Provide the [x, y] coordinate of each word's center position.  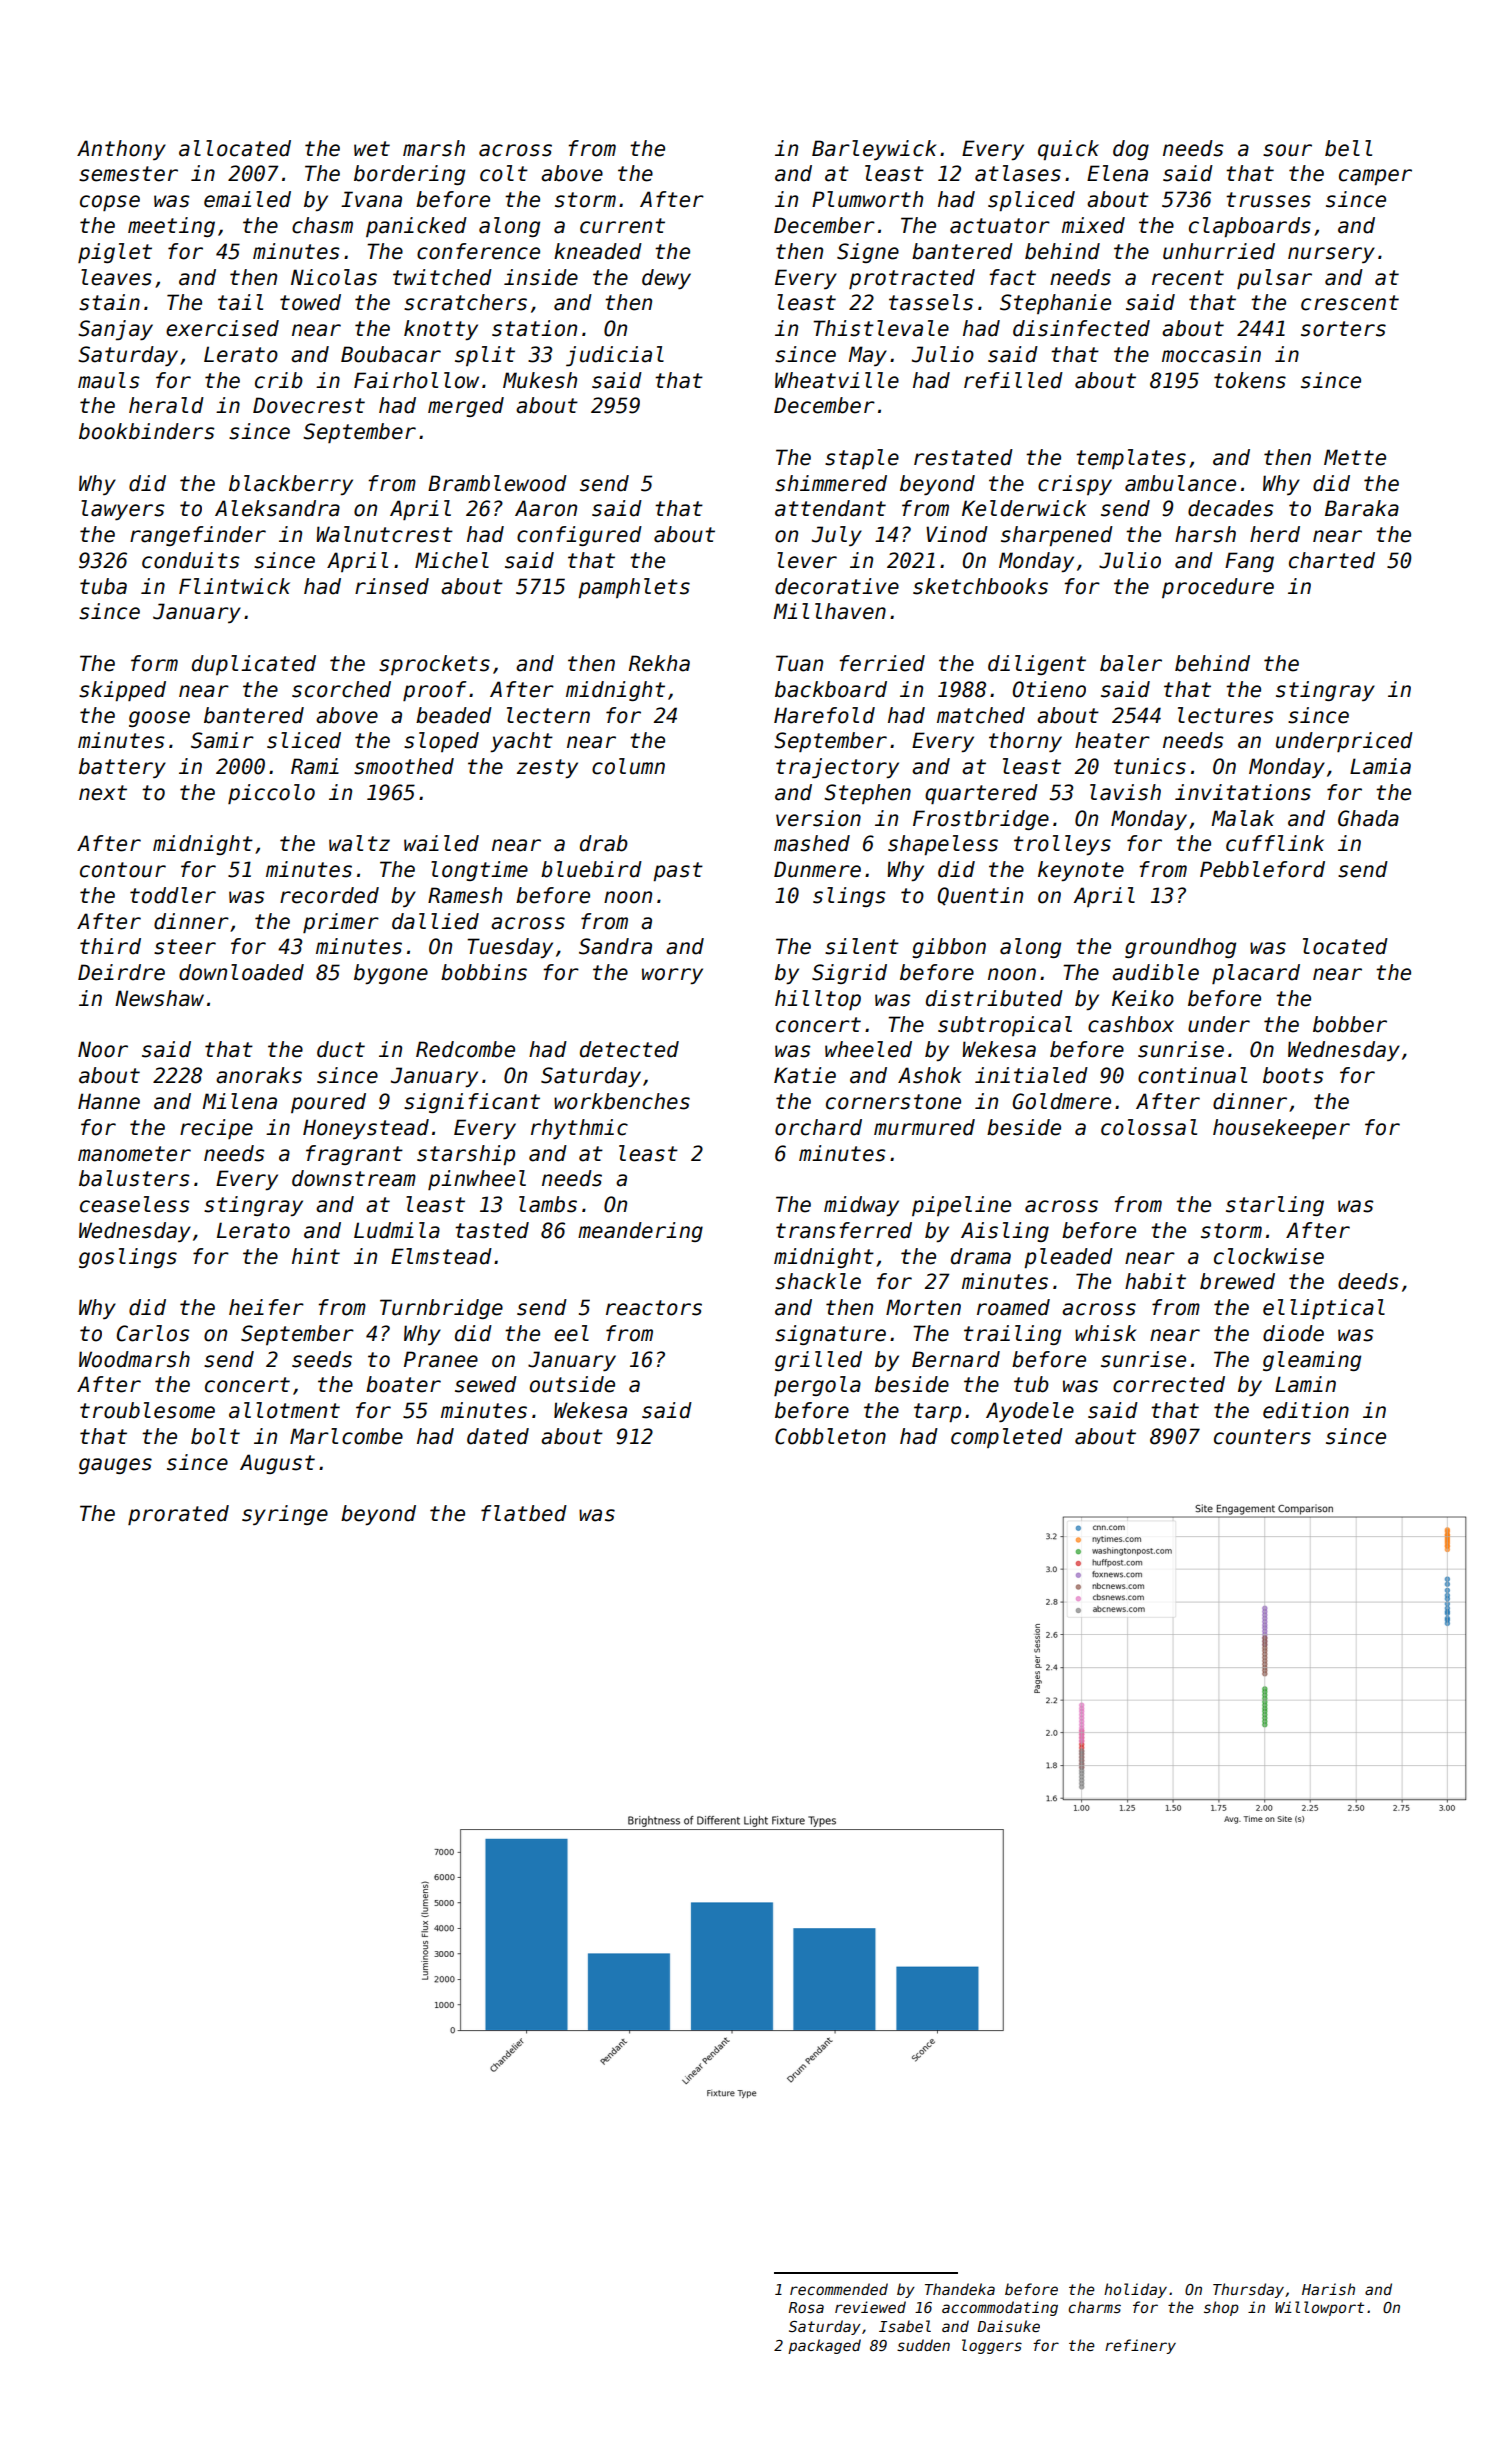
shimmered [831, 483]
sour [1287, 150]
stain [109, 302]
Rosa [806, 2307]
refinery [1140, 2346]
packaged [824, 2346]
